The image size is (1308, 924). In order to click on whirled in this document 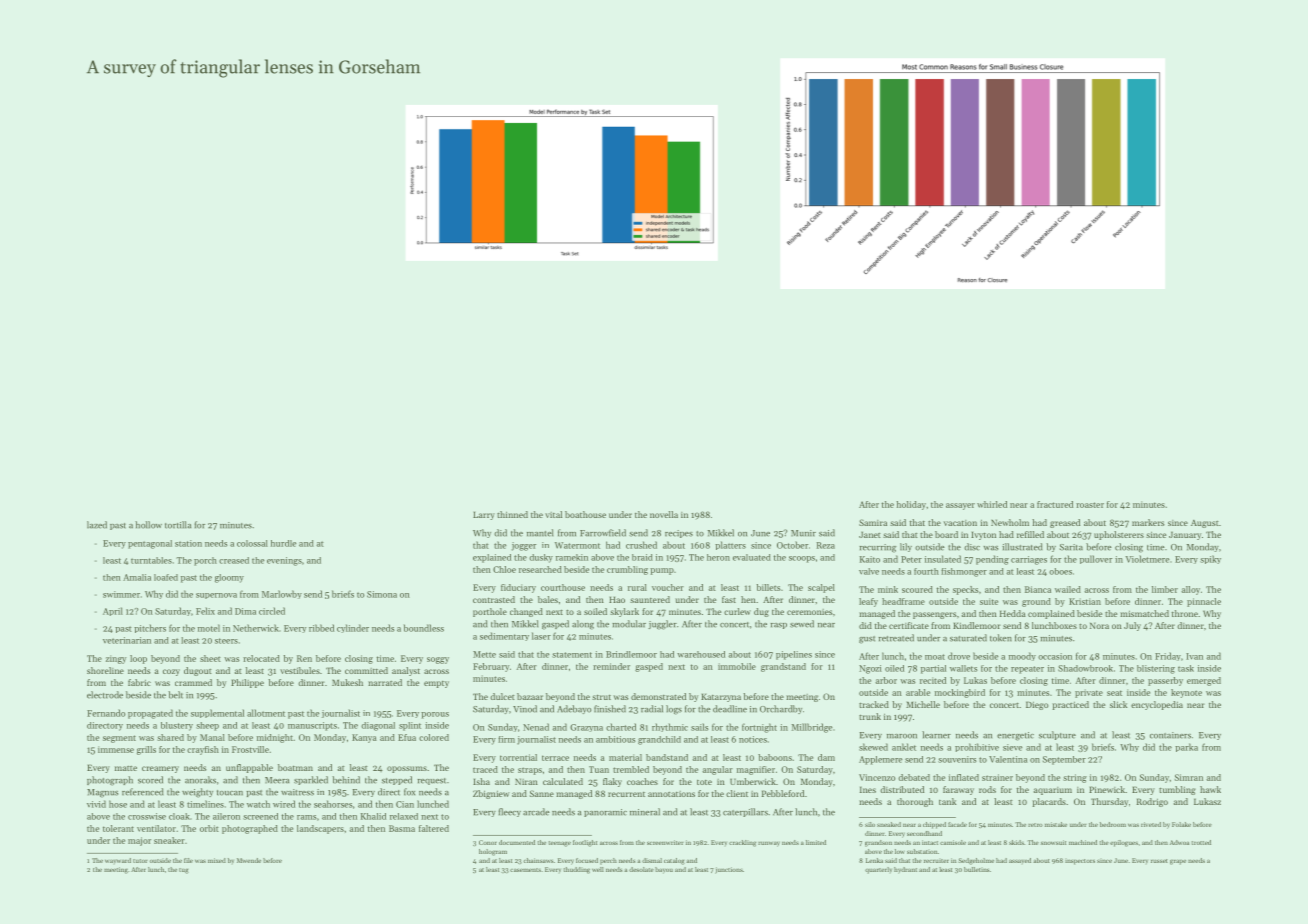, I will do `click(992, 504)`.
